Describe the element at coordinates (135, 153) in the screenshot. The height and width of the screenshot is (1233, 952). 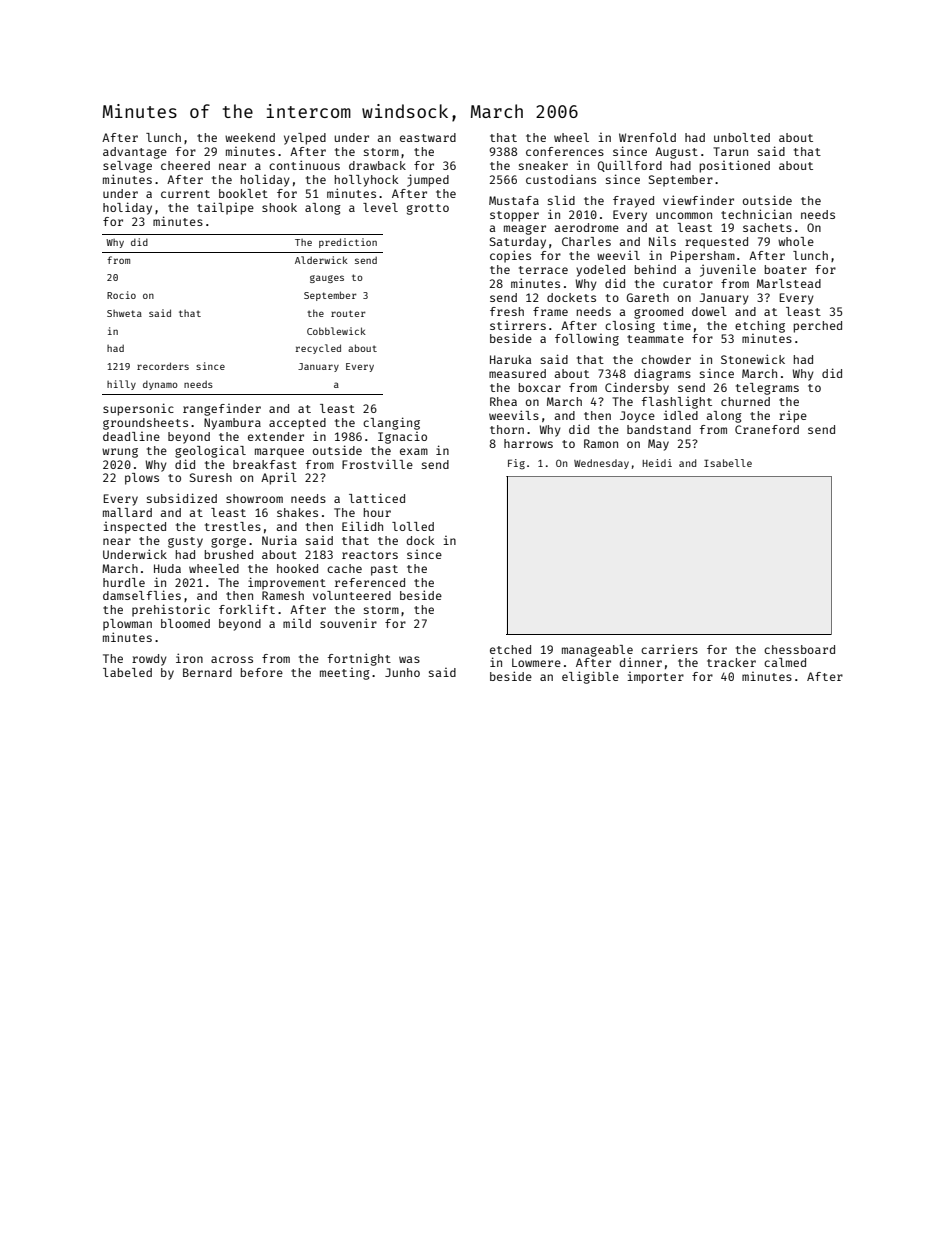
I see `advantage` at that location.
